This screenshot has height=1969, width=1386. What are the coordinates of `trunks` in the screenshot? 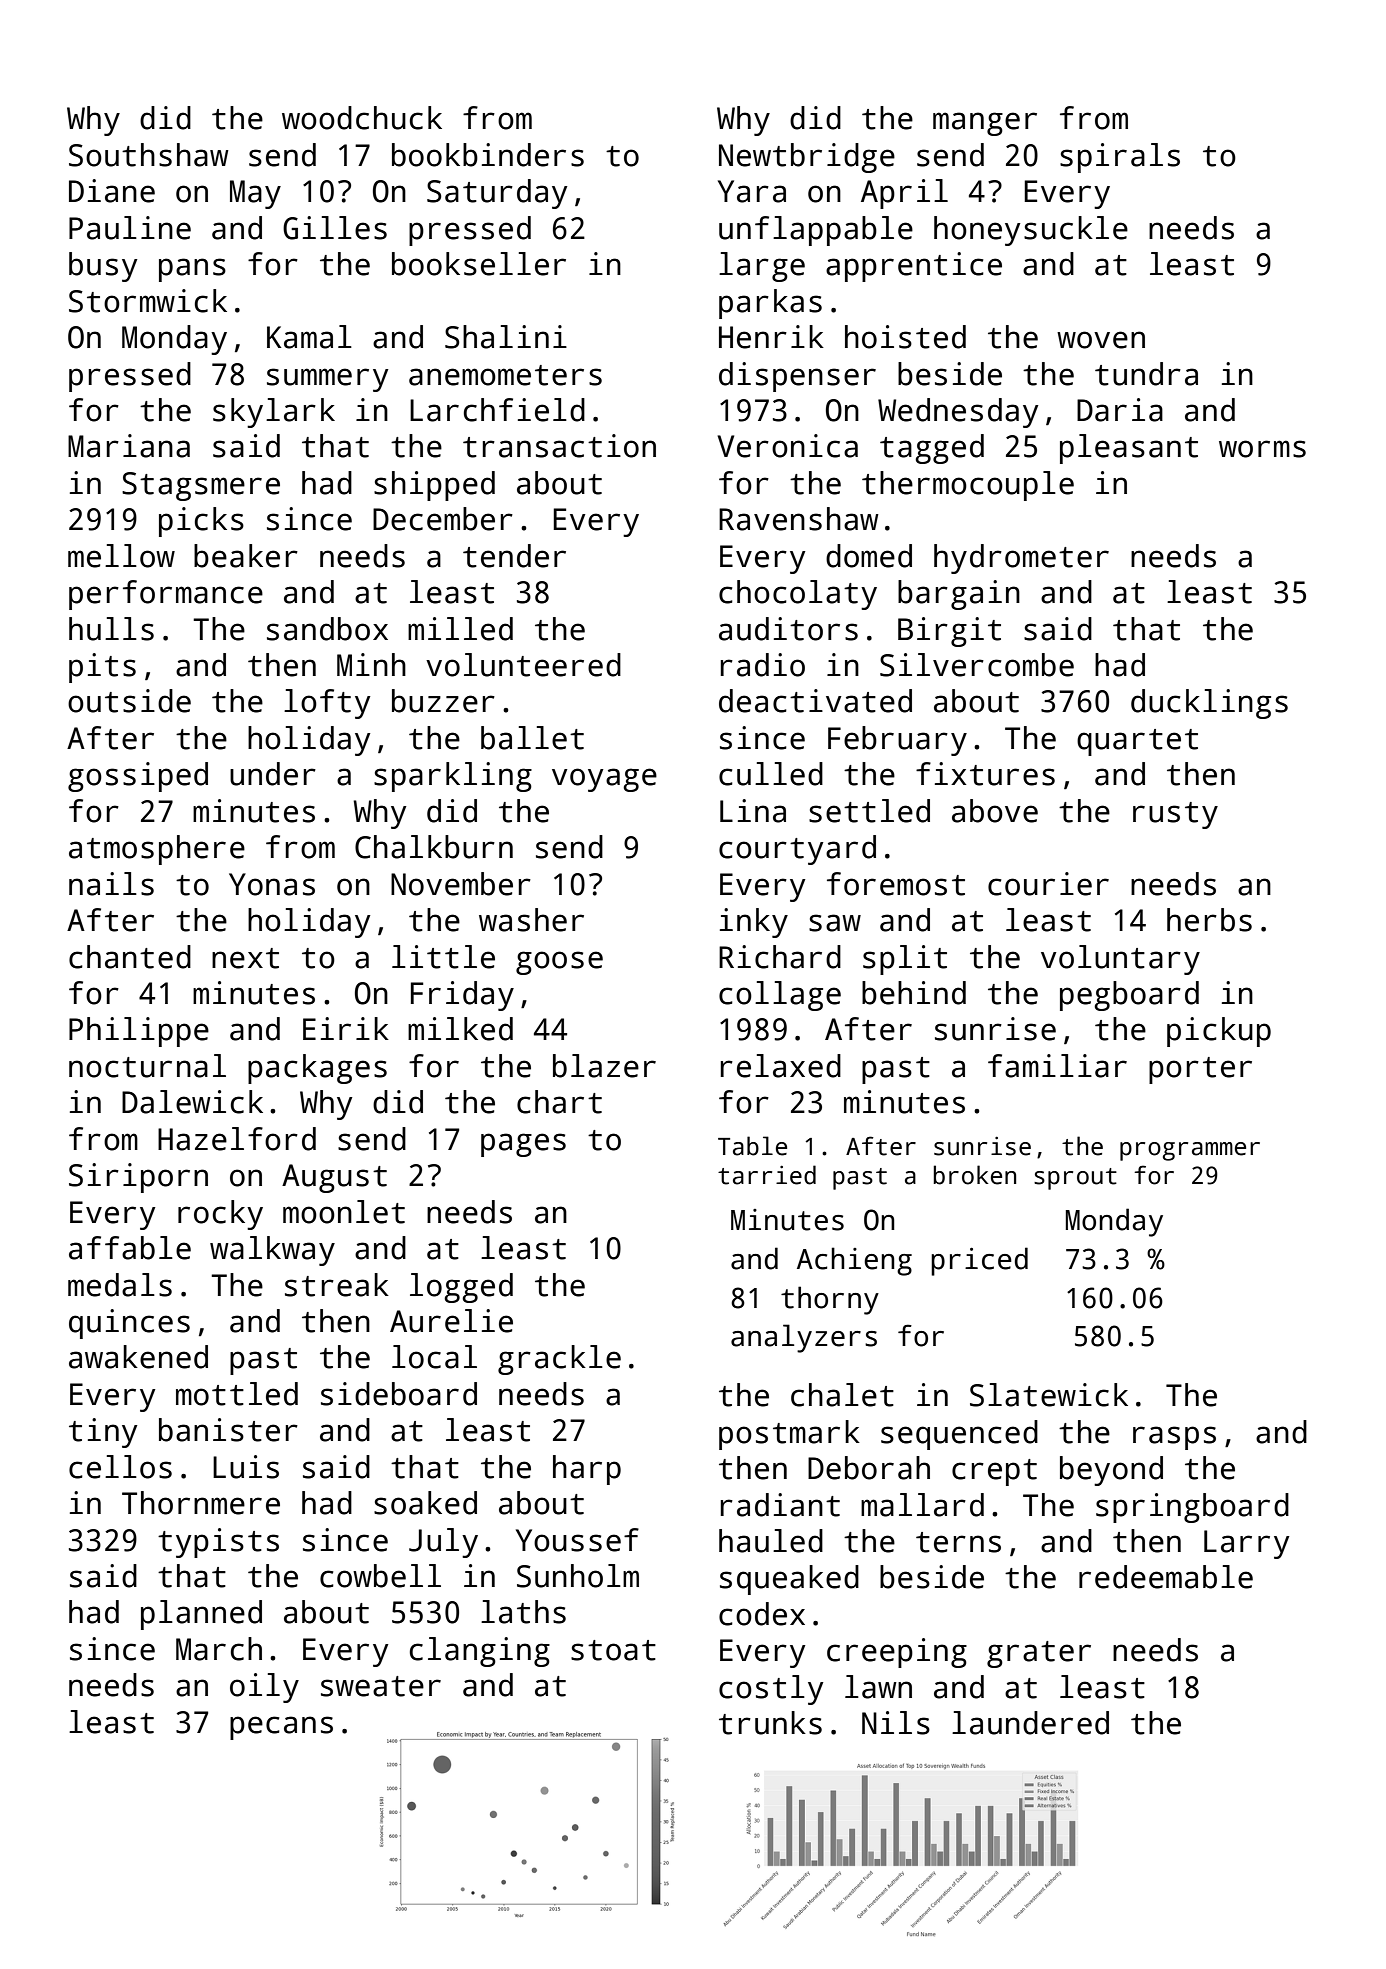 It's located at (770, 1723).
